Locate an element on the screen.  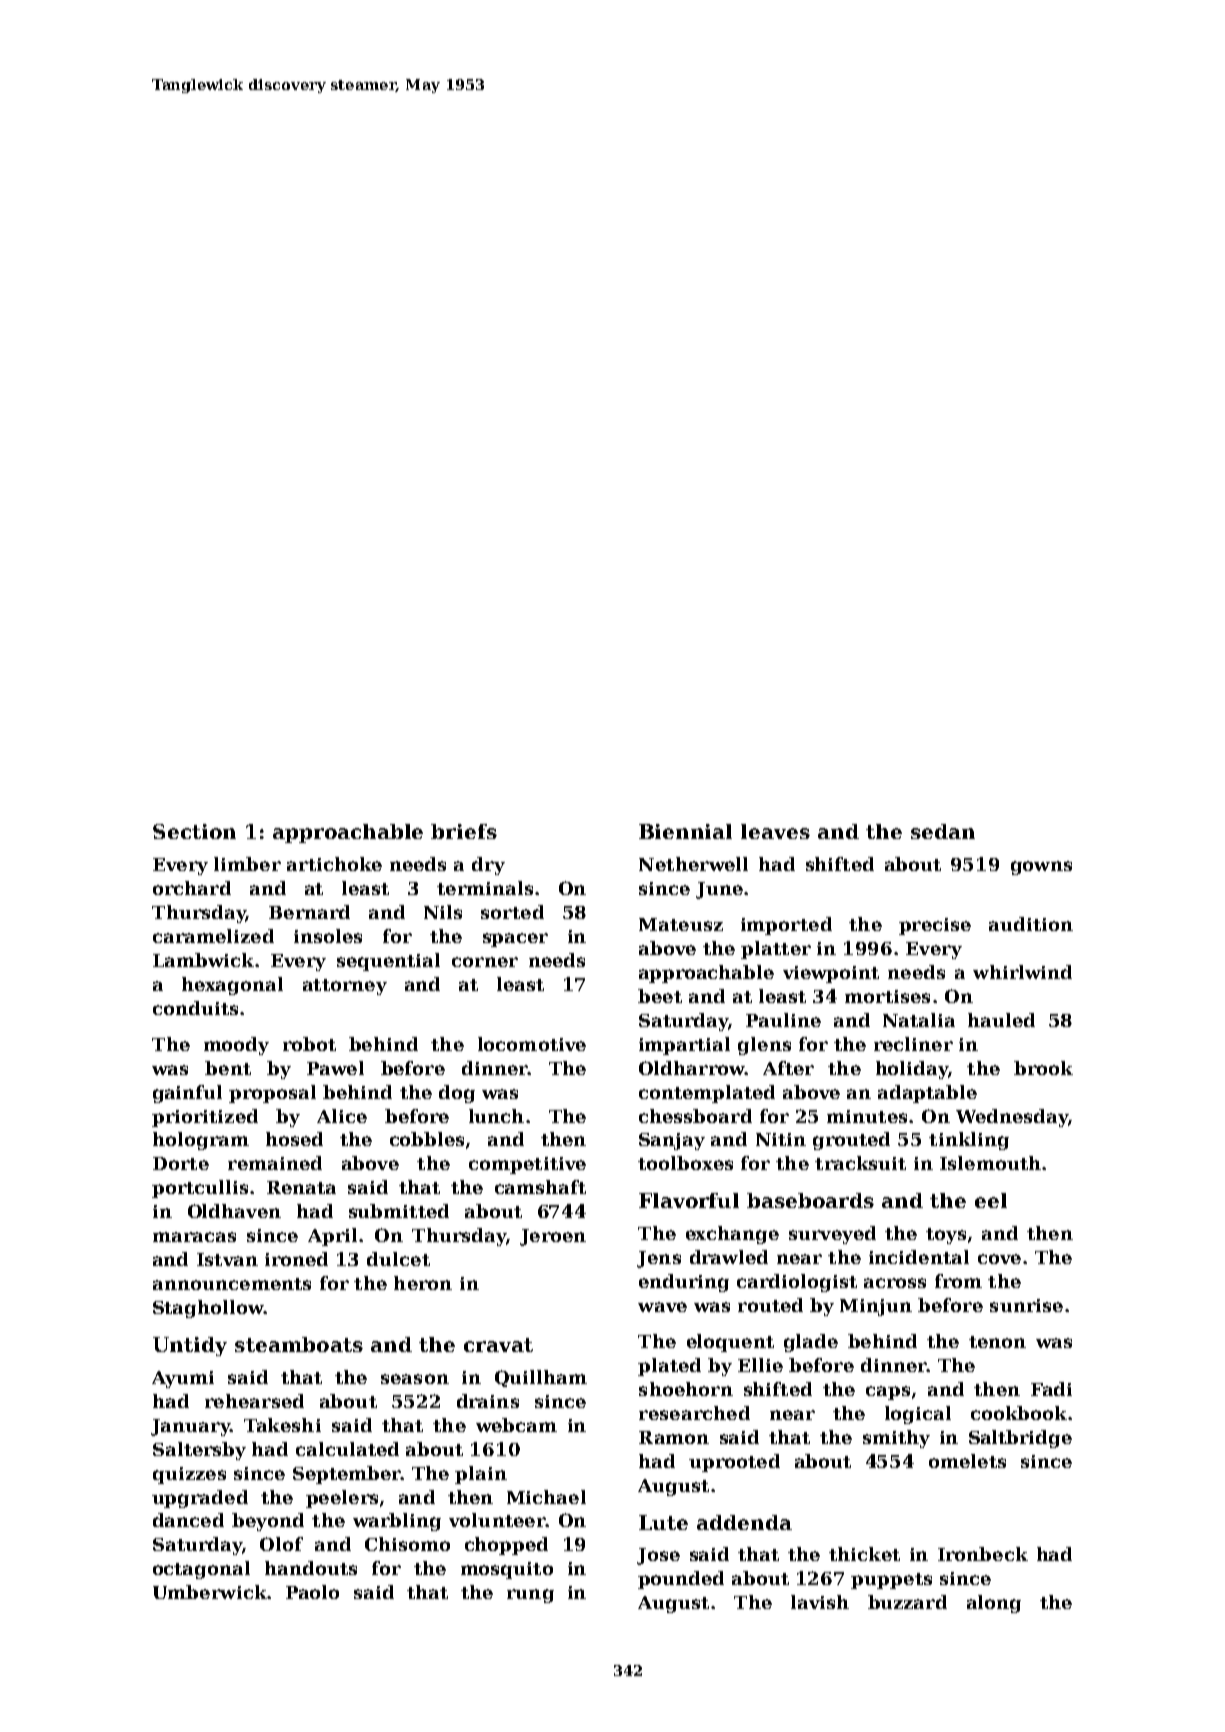
June is located at coordinates (719, 890).
